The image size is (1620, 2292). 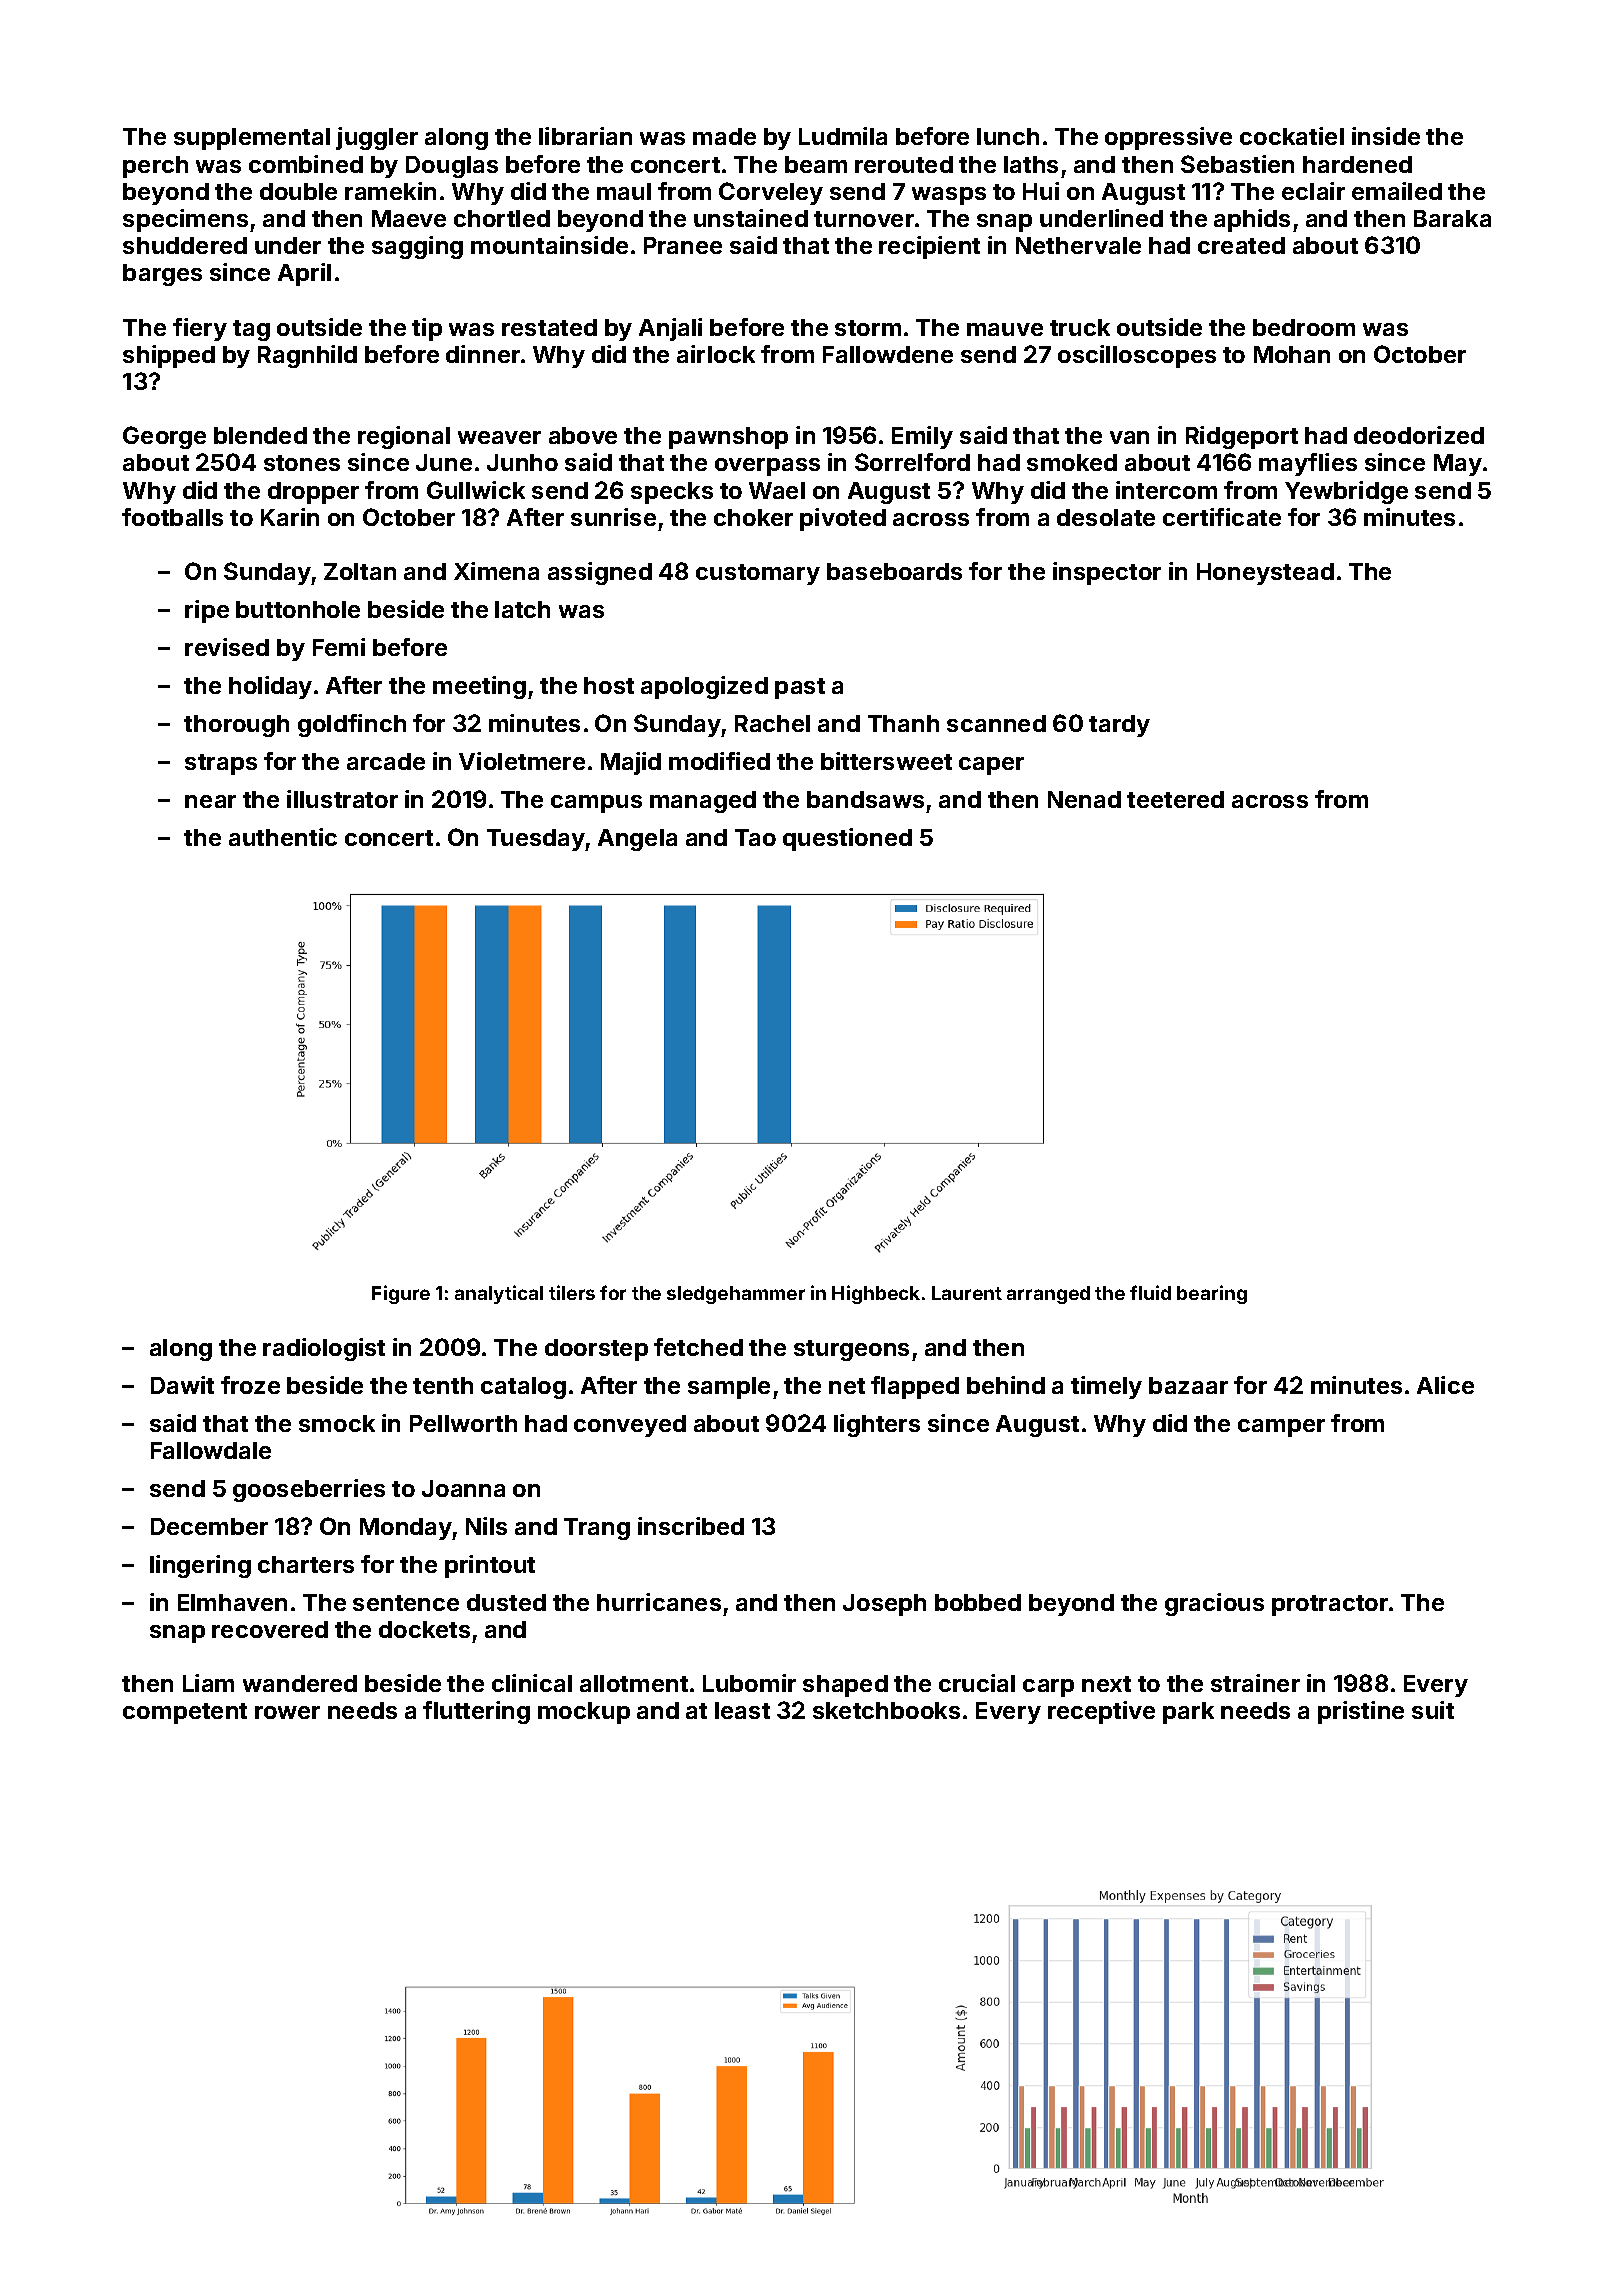 I want to click on Highbeck, so click(x=876, y=1294).
